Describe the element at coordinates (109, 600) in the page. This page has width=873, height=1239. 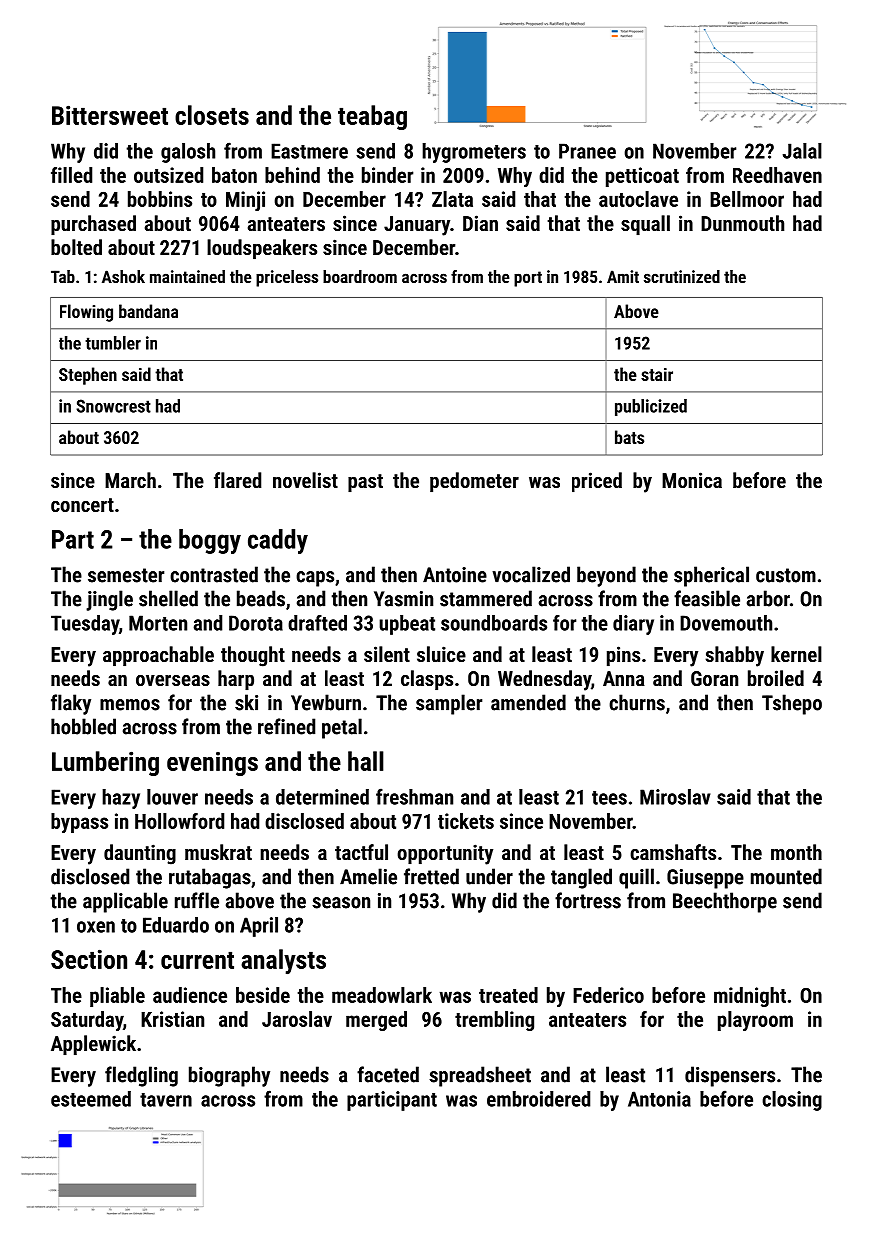
I see `jingle` at that location.
